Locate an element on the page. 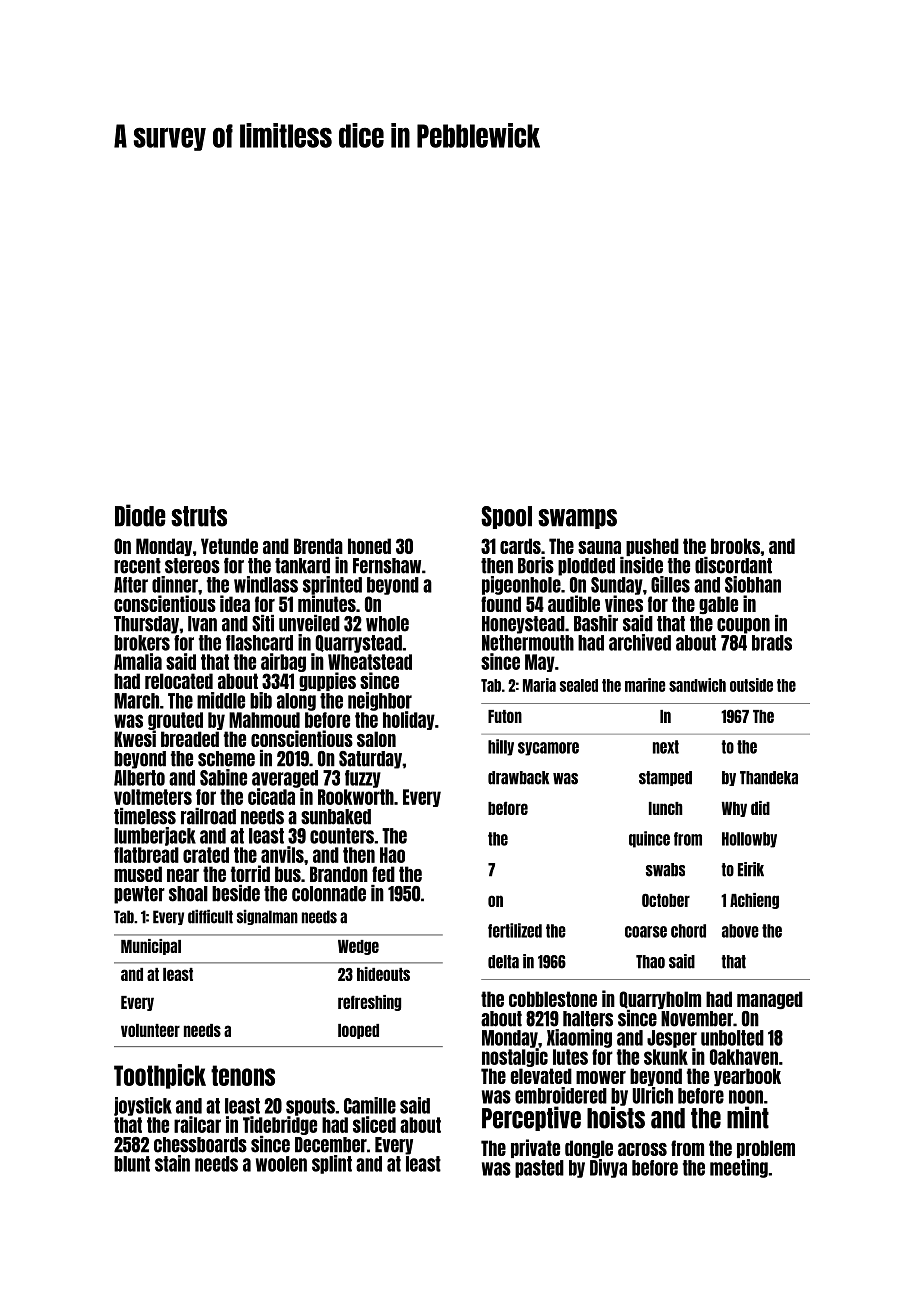  swamps is located at coordinates (577, 519).
